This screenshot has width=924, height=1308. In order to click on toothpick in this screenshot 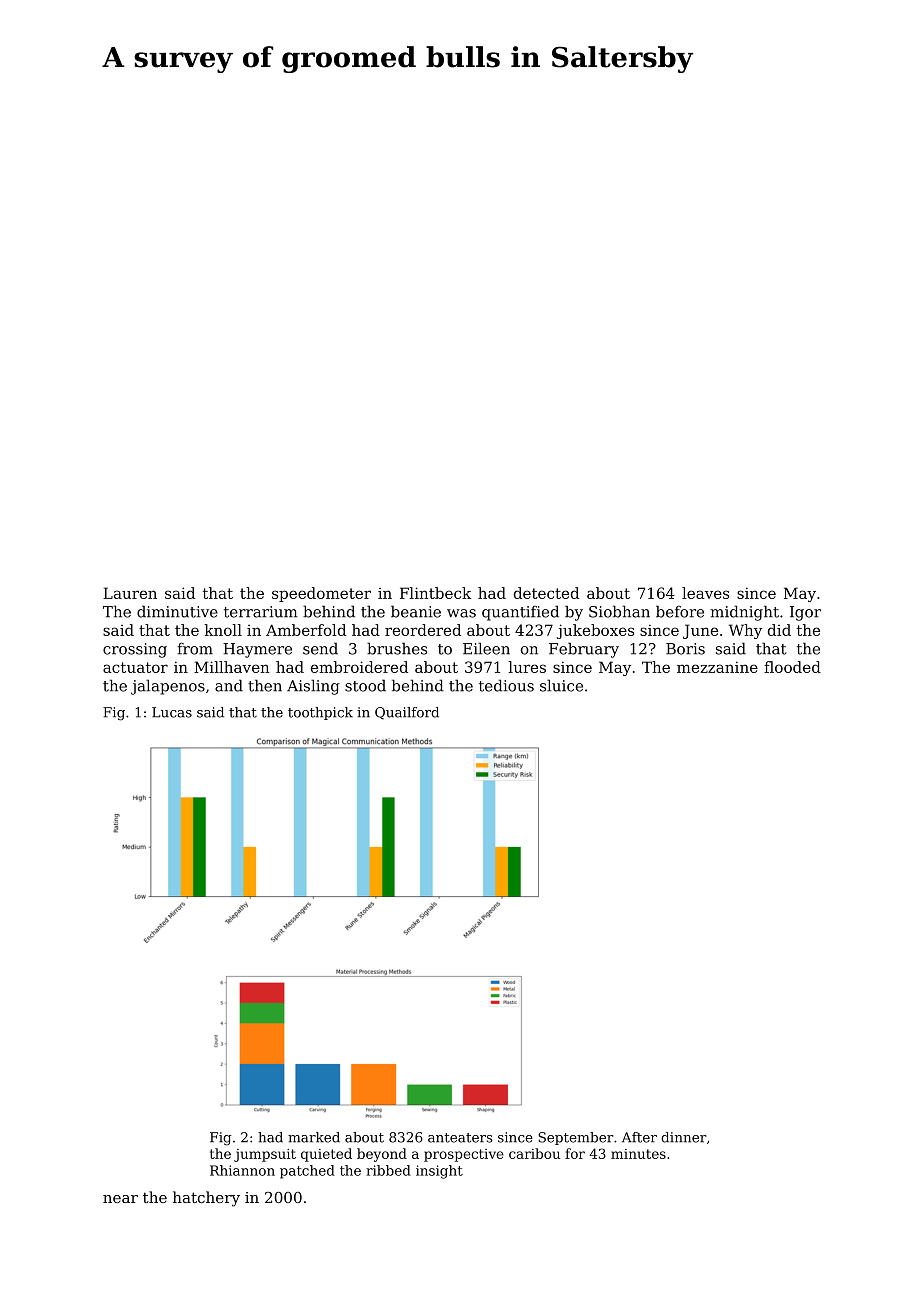, I will do `click(320, 713)`.
